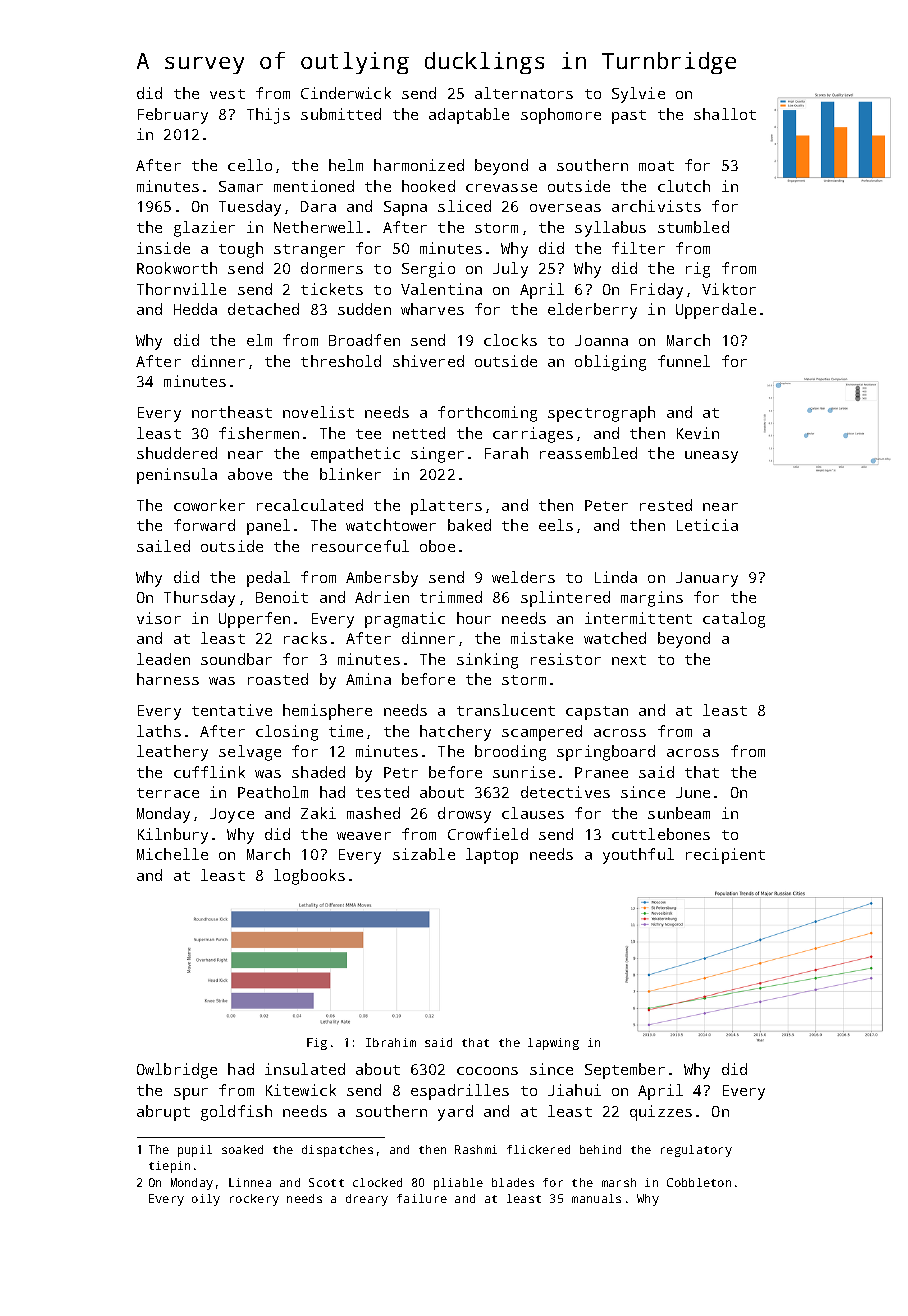  I want to click on Michelle, so click(172, 854).
